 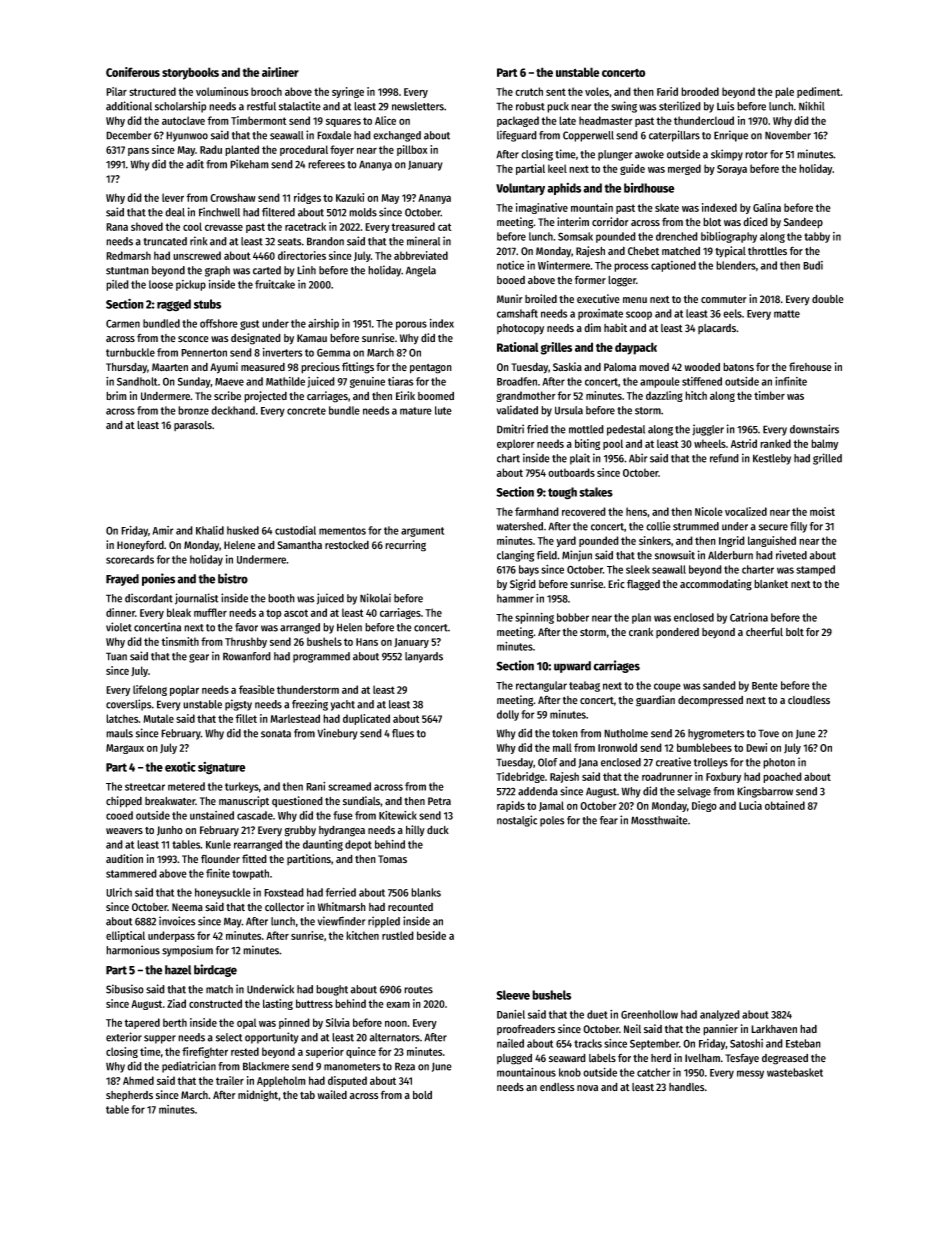 I want to click on syringe, so click(x=348, y=92).
